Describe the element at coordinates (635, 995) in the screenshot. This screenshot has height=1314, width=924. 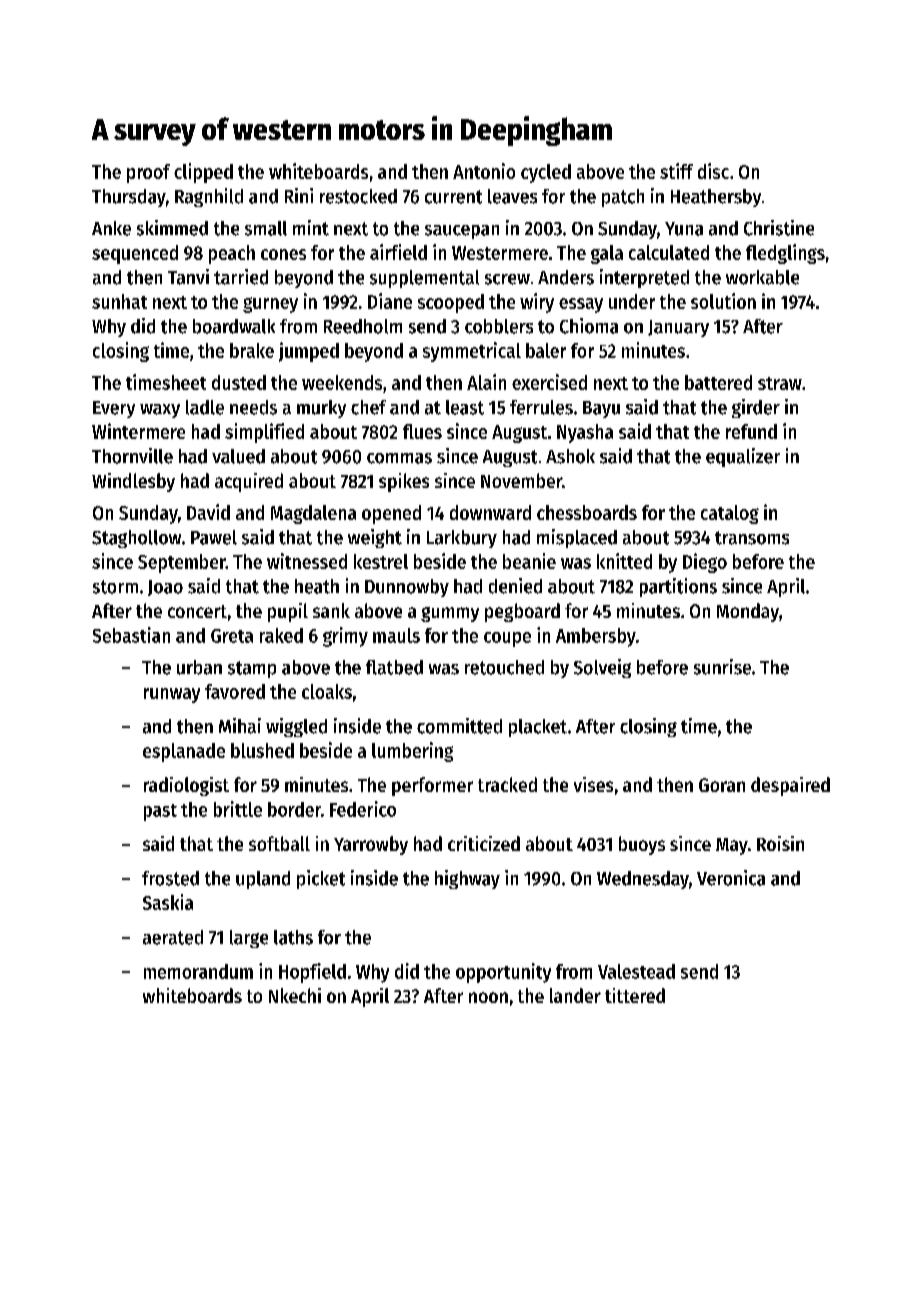
I see `tittered` at that location.
